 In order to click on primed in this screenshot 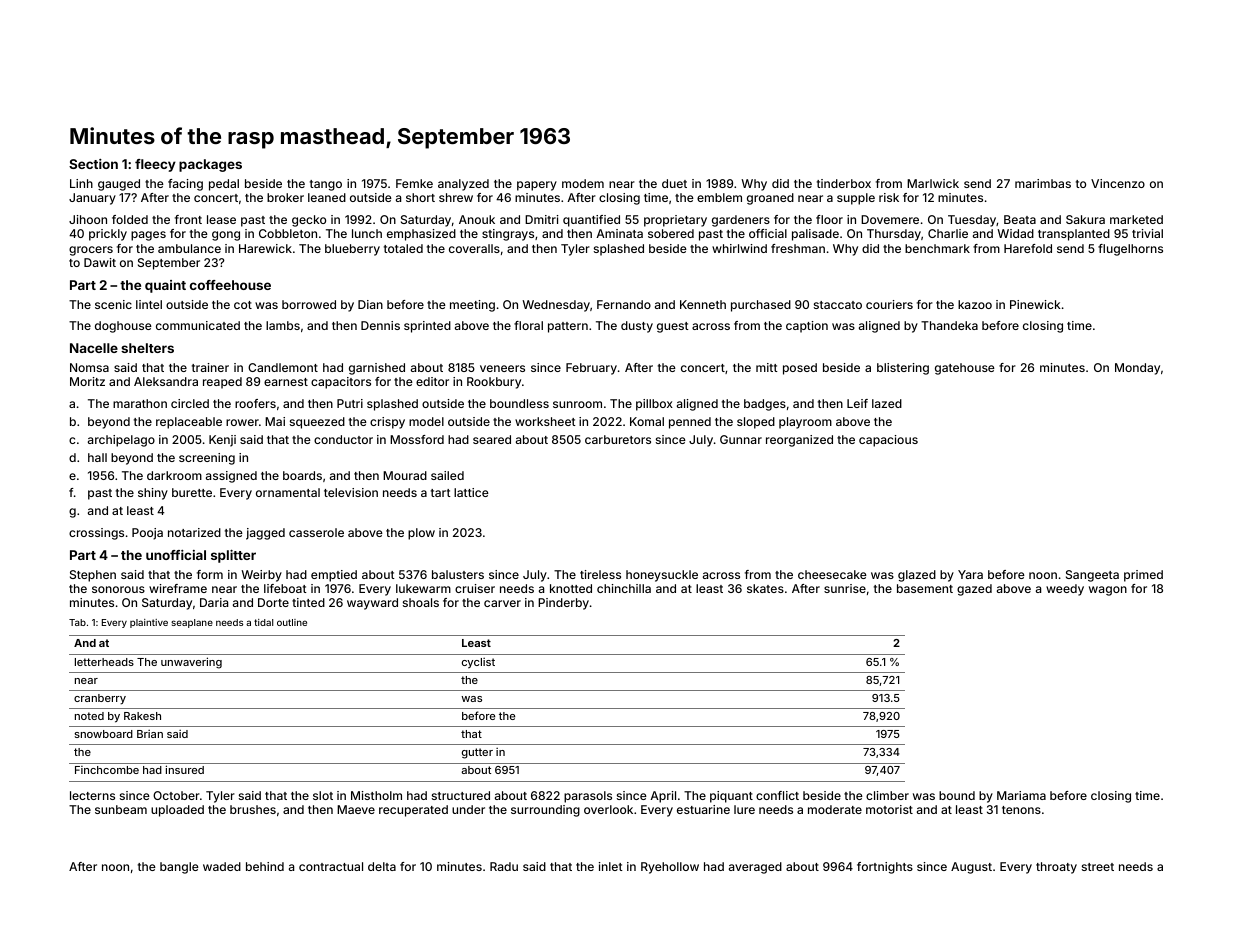, I will do `click(1143, 576)`.
